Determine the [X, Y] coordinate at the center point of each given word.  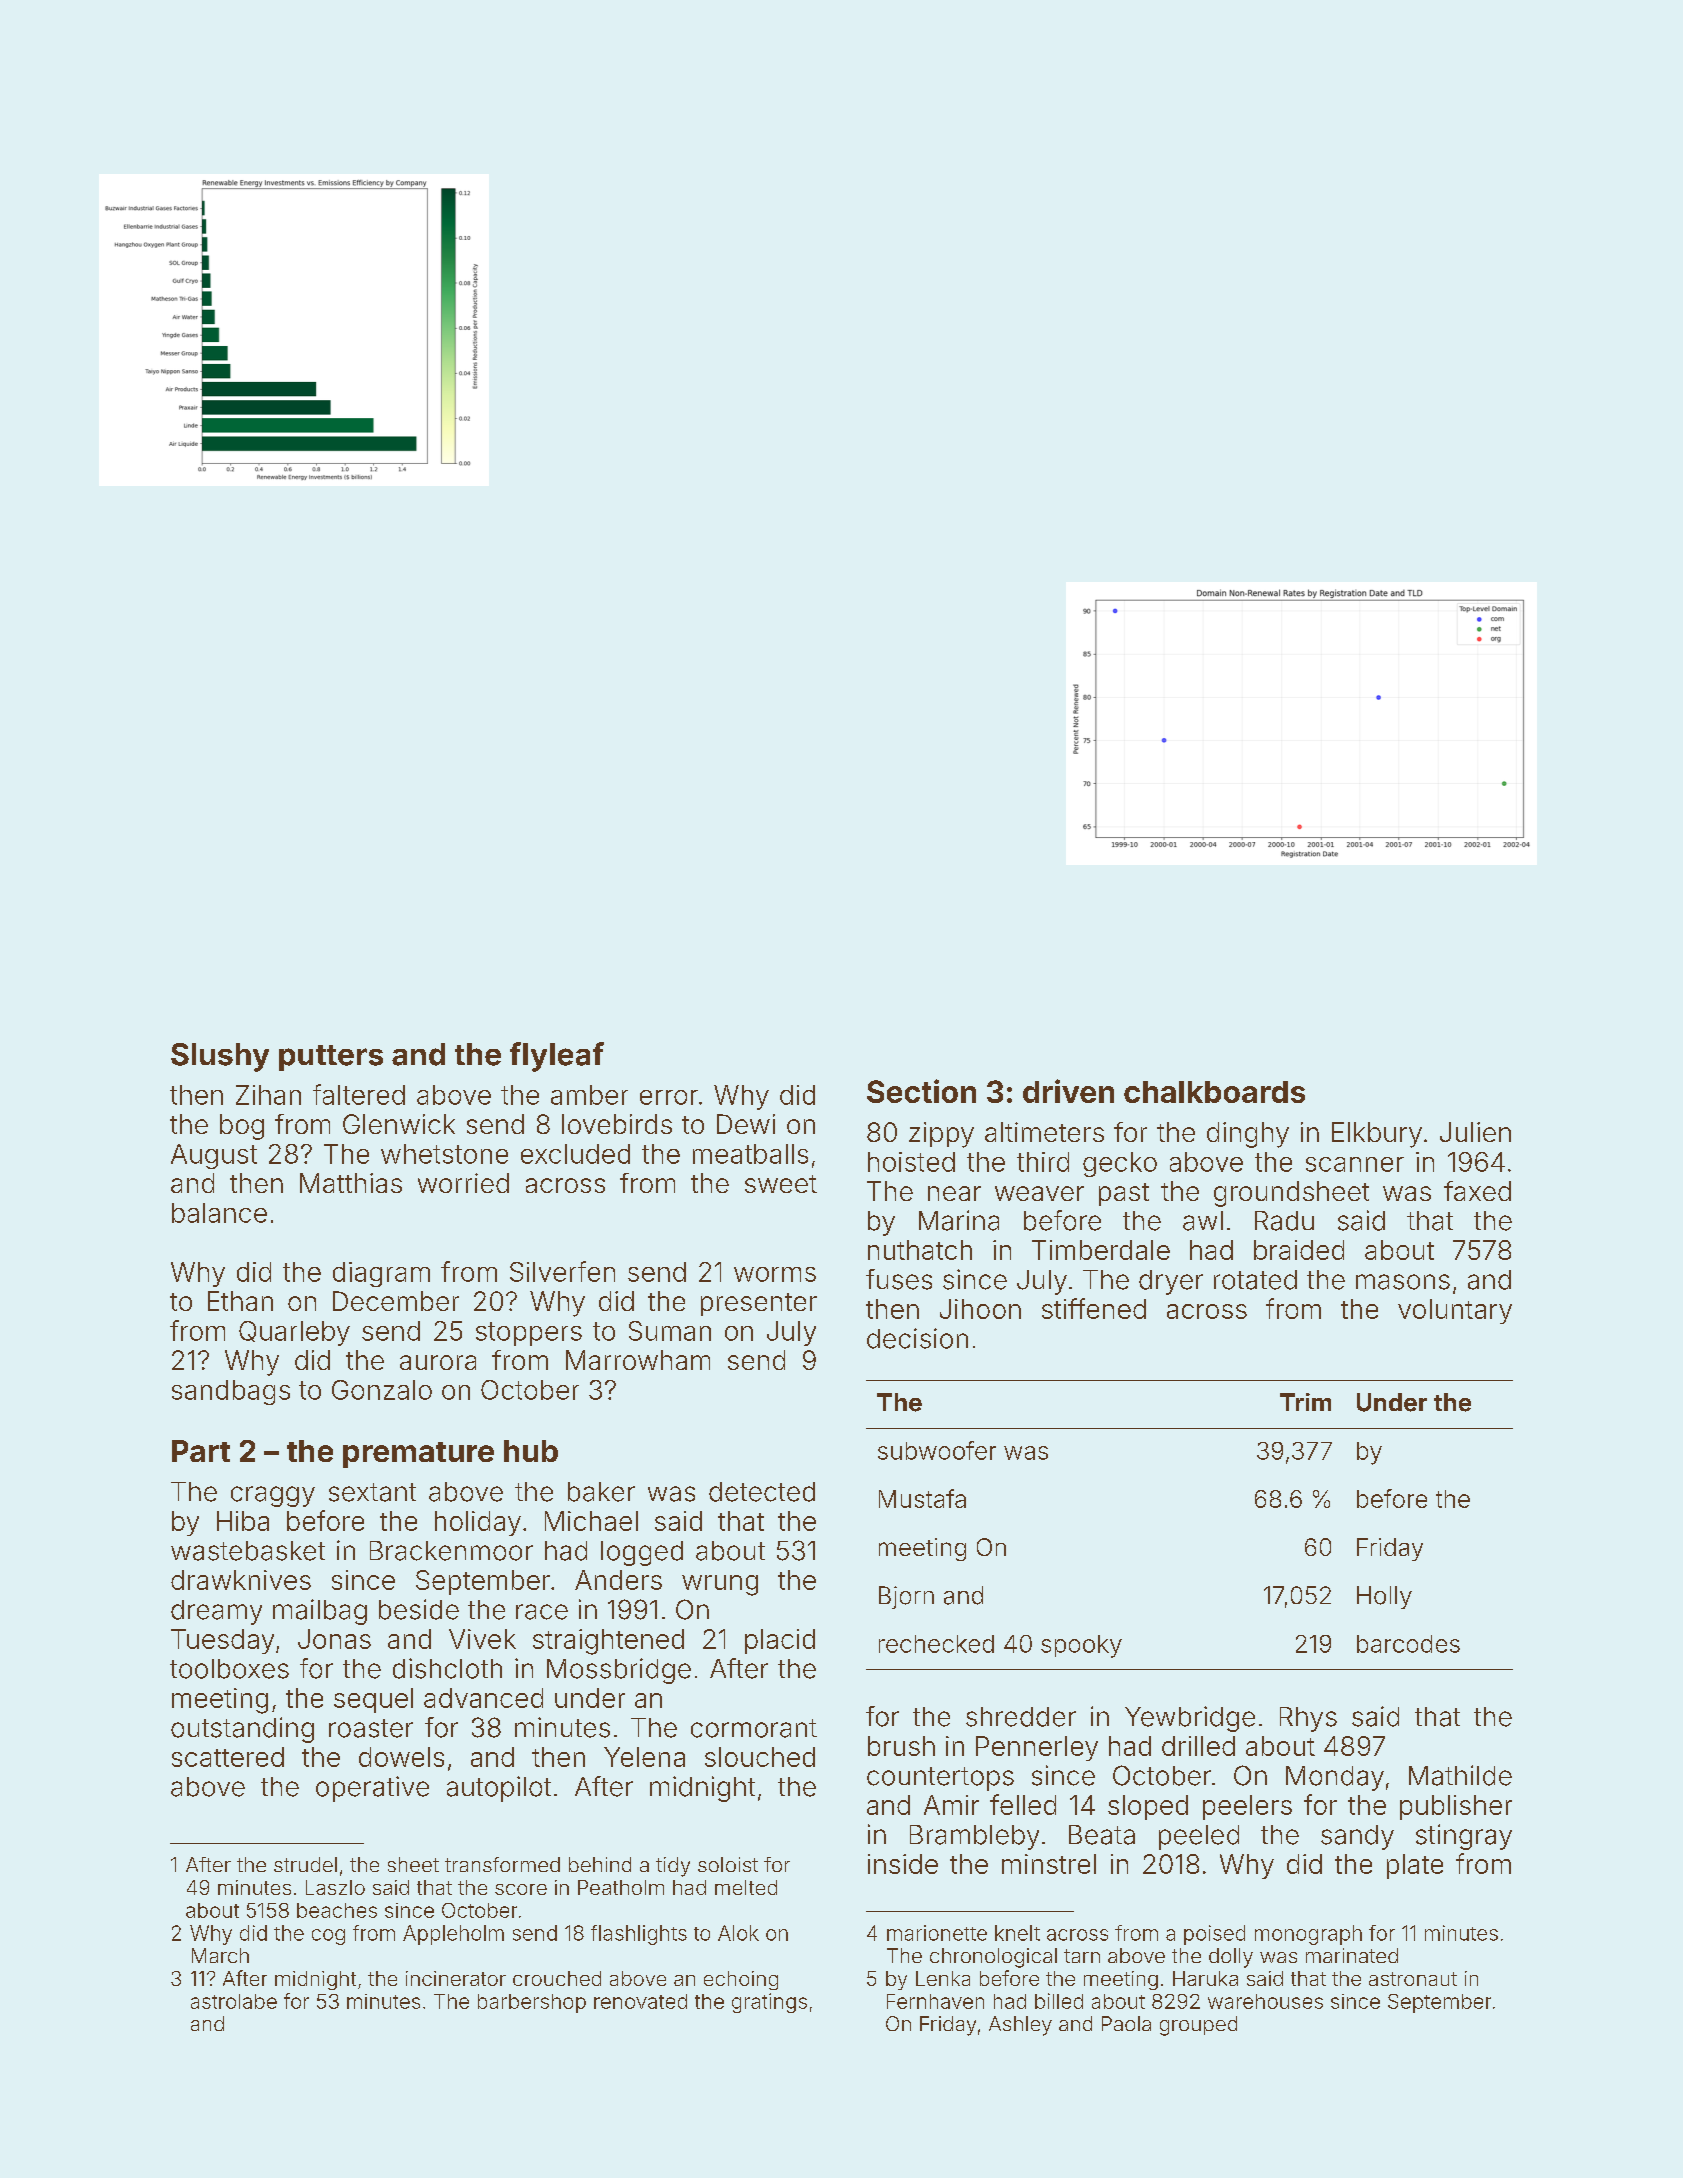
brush [901, 1746]
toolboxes [229, 1669]
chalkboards [1214, 1092]
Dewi [746, 1124]
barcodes [1408, 1644]
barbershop [532, 2003]
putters [331, 1058]
